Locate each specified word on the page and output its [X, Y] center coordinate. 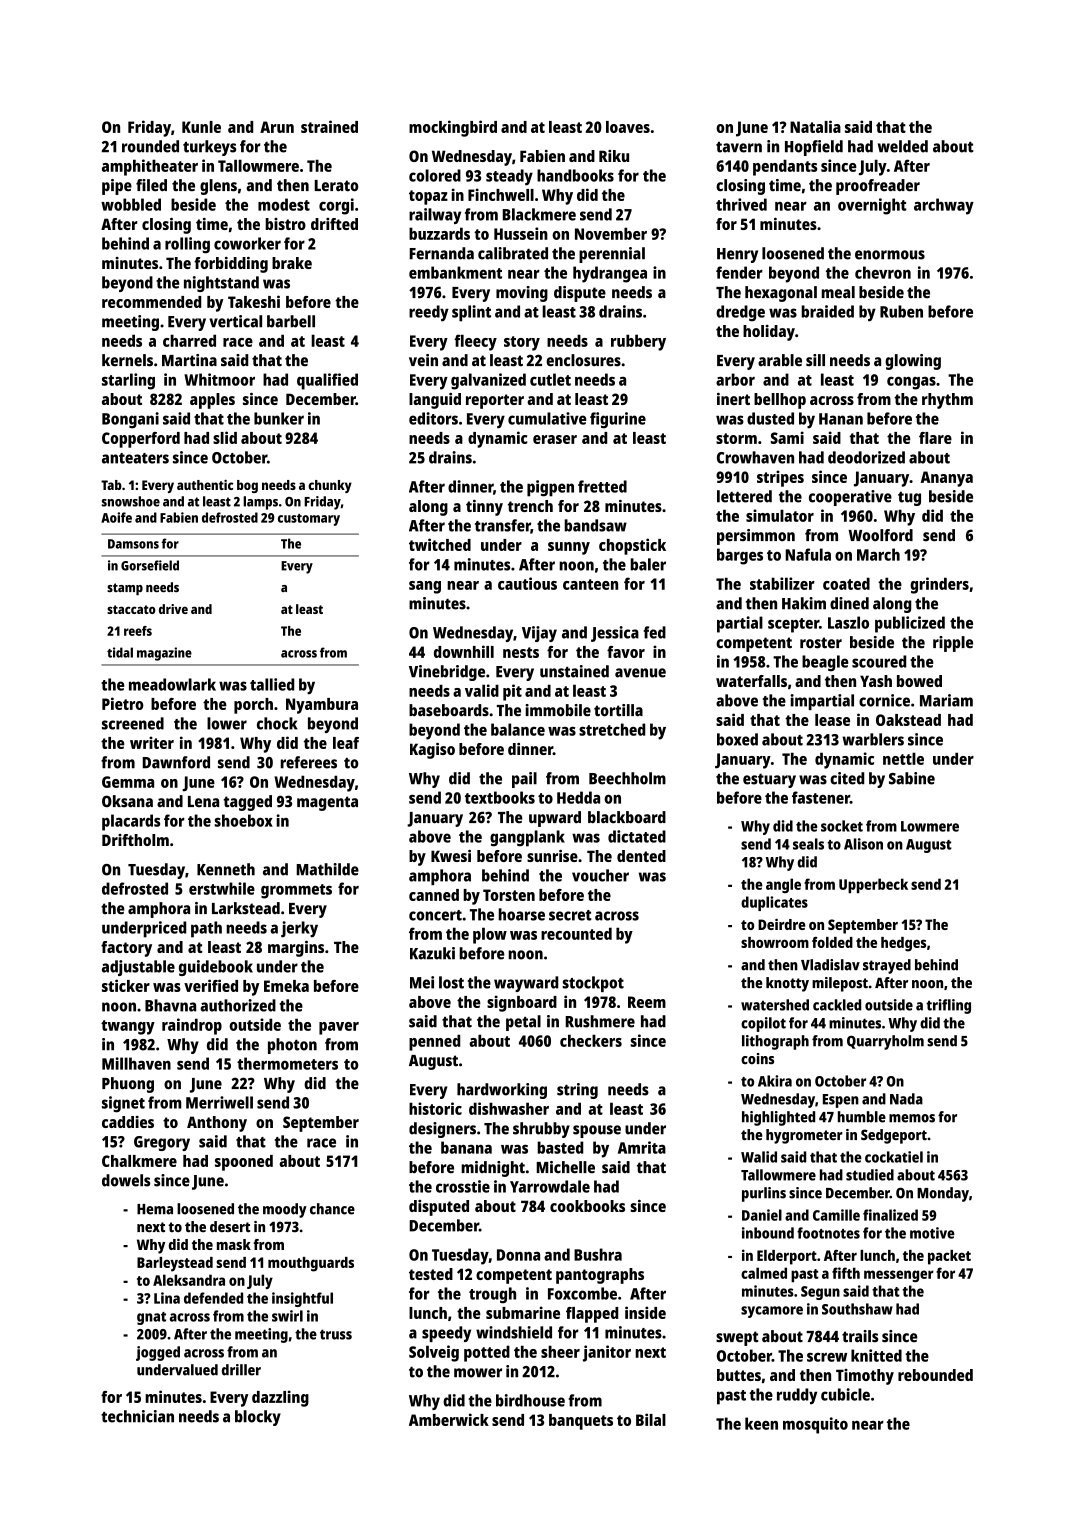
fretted [602, 486]
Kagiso [432, 751]
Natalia [815, 126]
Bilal [651, 1419]
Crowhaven [755, 457]
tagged [247, 803]
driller [241, 1370]
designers [442, 1130]
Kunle [201, 127]
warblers [873, 739]
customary [309, 520]
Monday [943, 1194]
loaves [628, 127]
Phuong [128, 1085]
